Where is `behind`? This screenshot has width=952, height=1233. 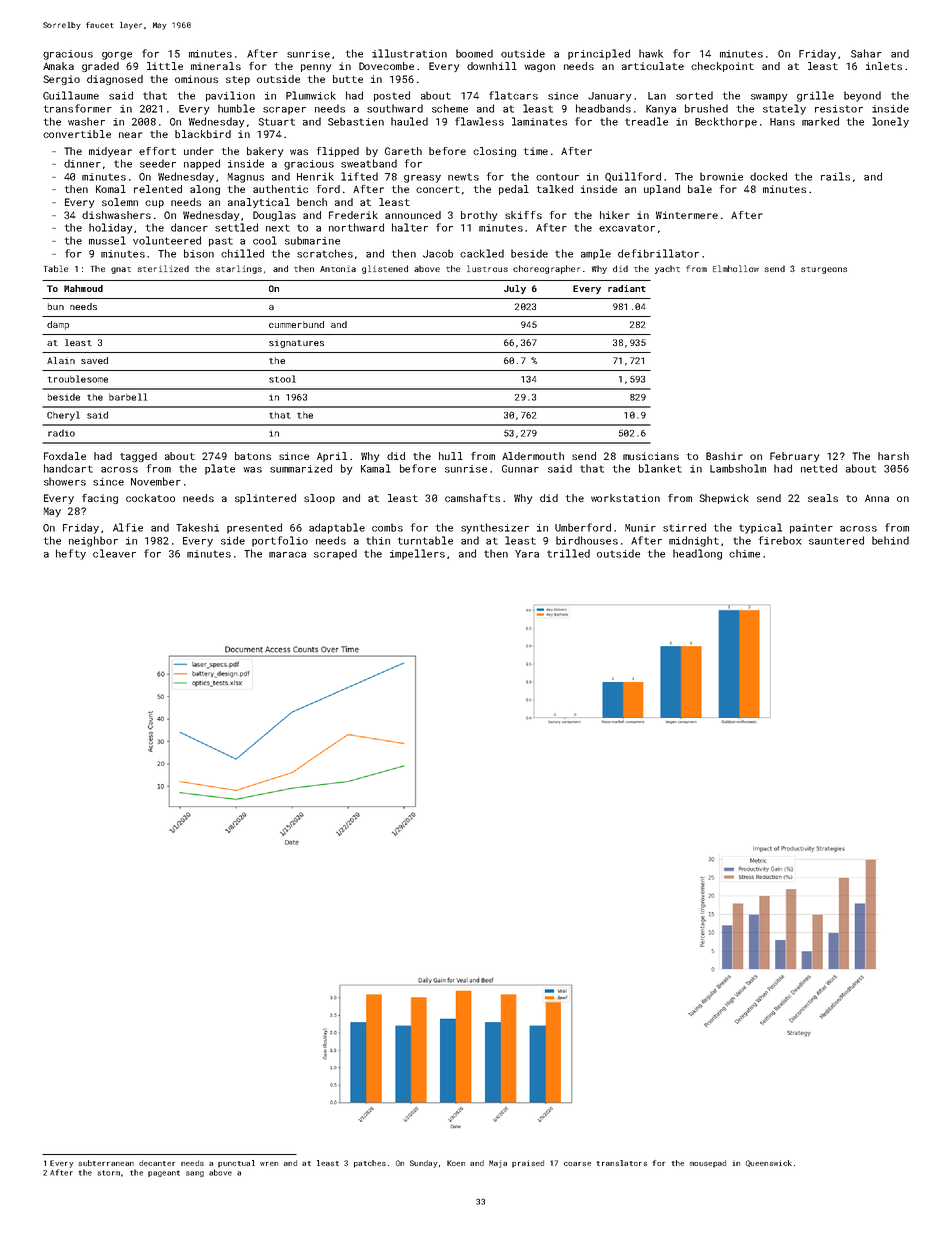 behind is located at coordinates (890, 540).
